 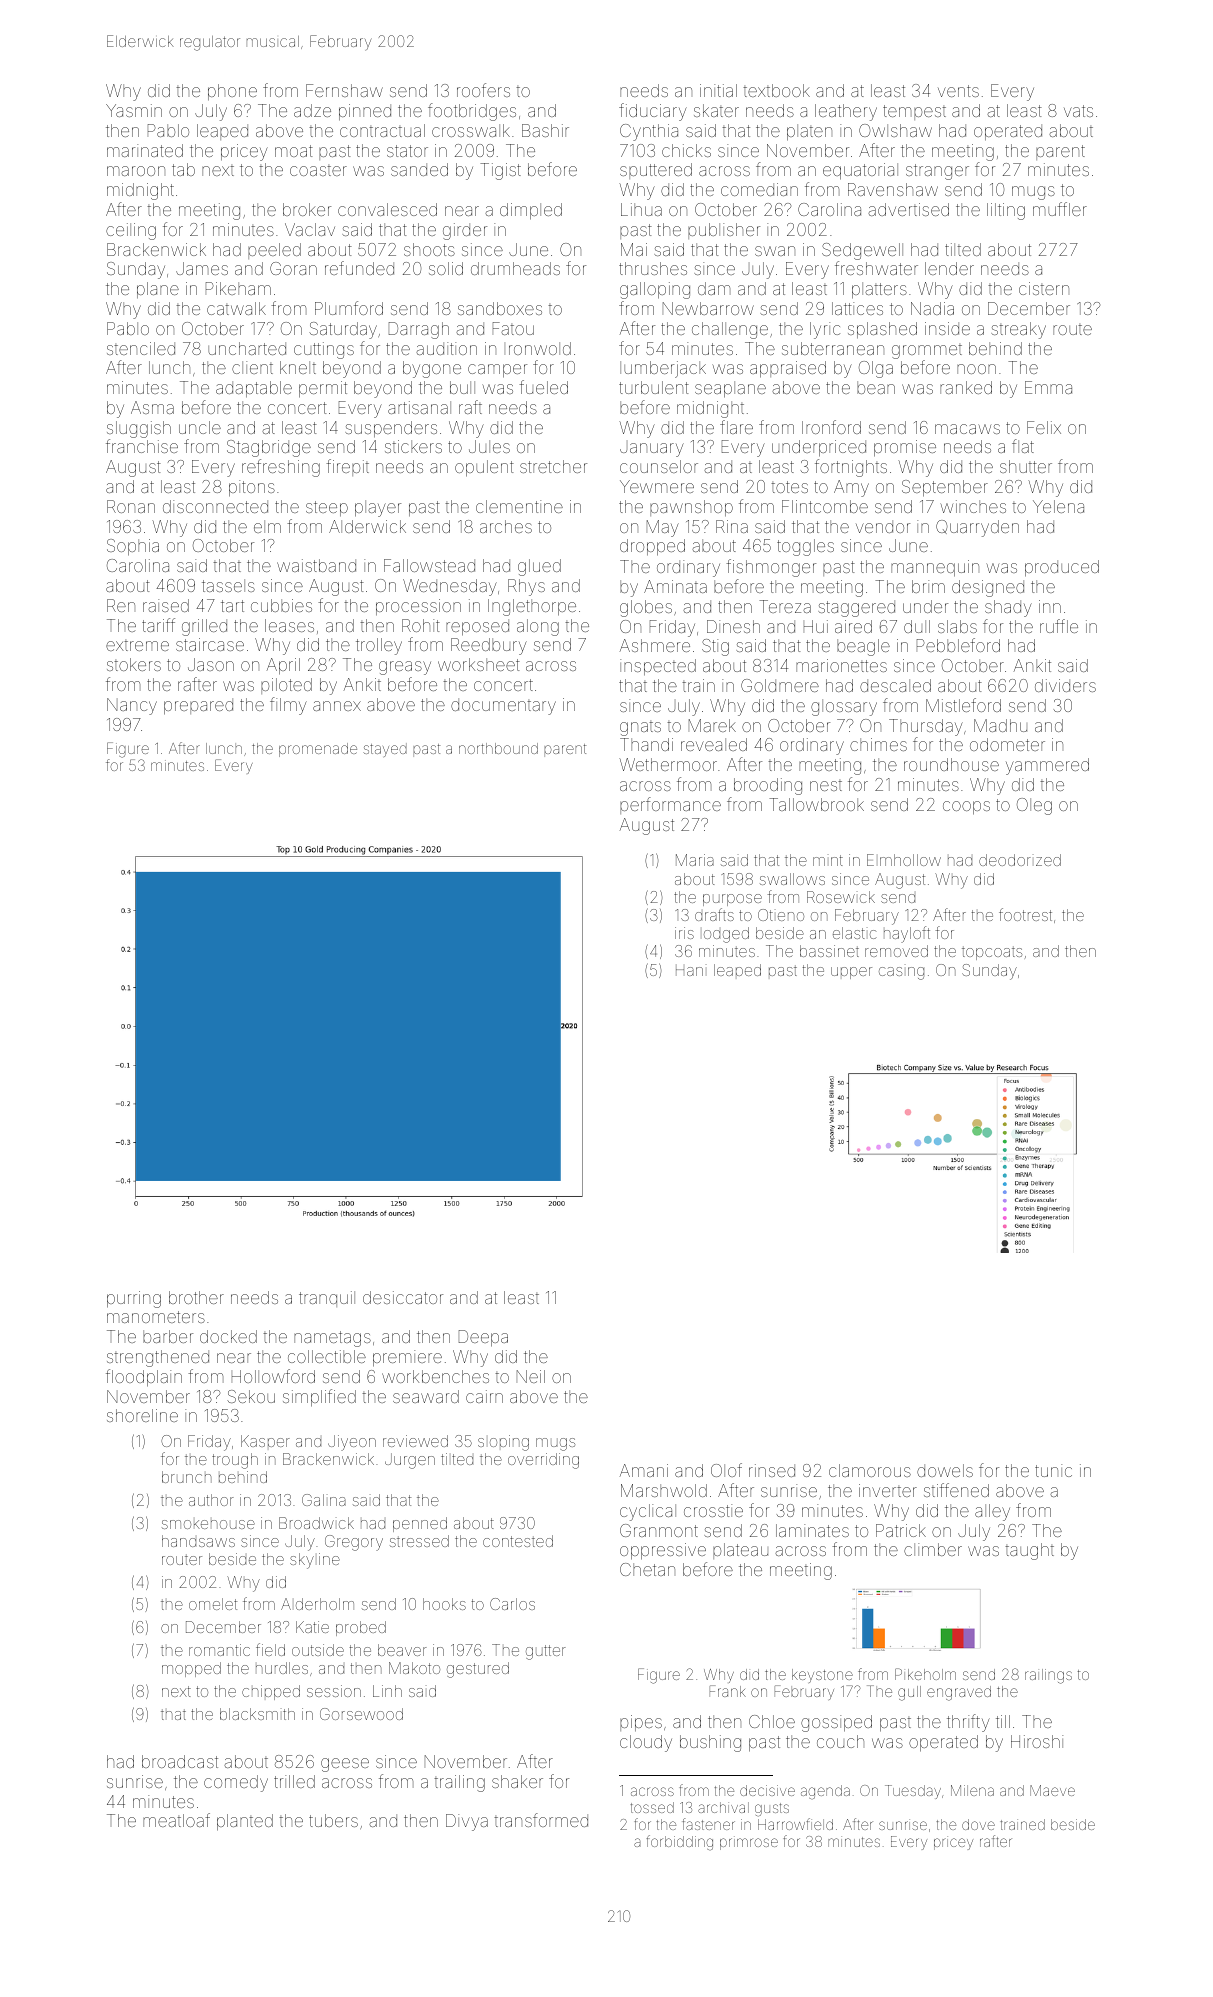 What do you see at coordinates (180, 1761) in the page?
I see `broadcast` at bounding box center [180, 1761].
